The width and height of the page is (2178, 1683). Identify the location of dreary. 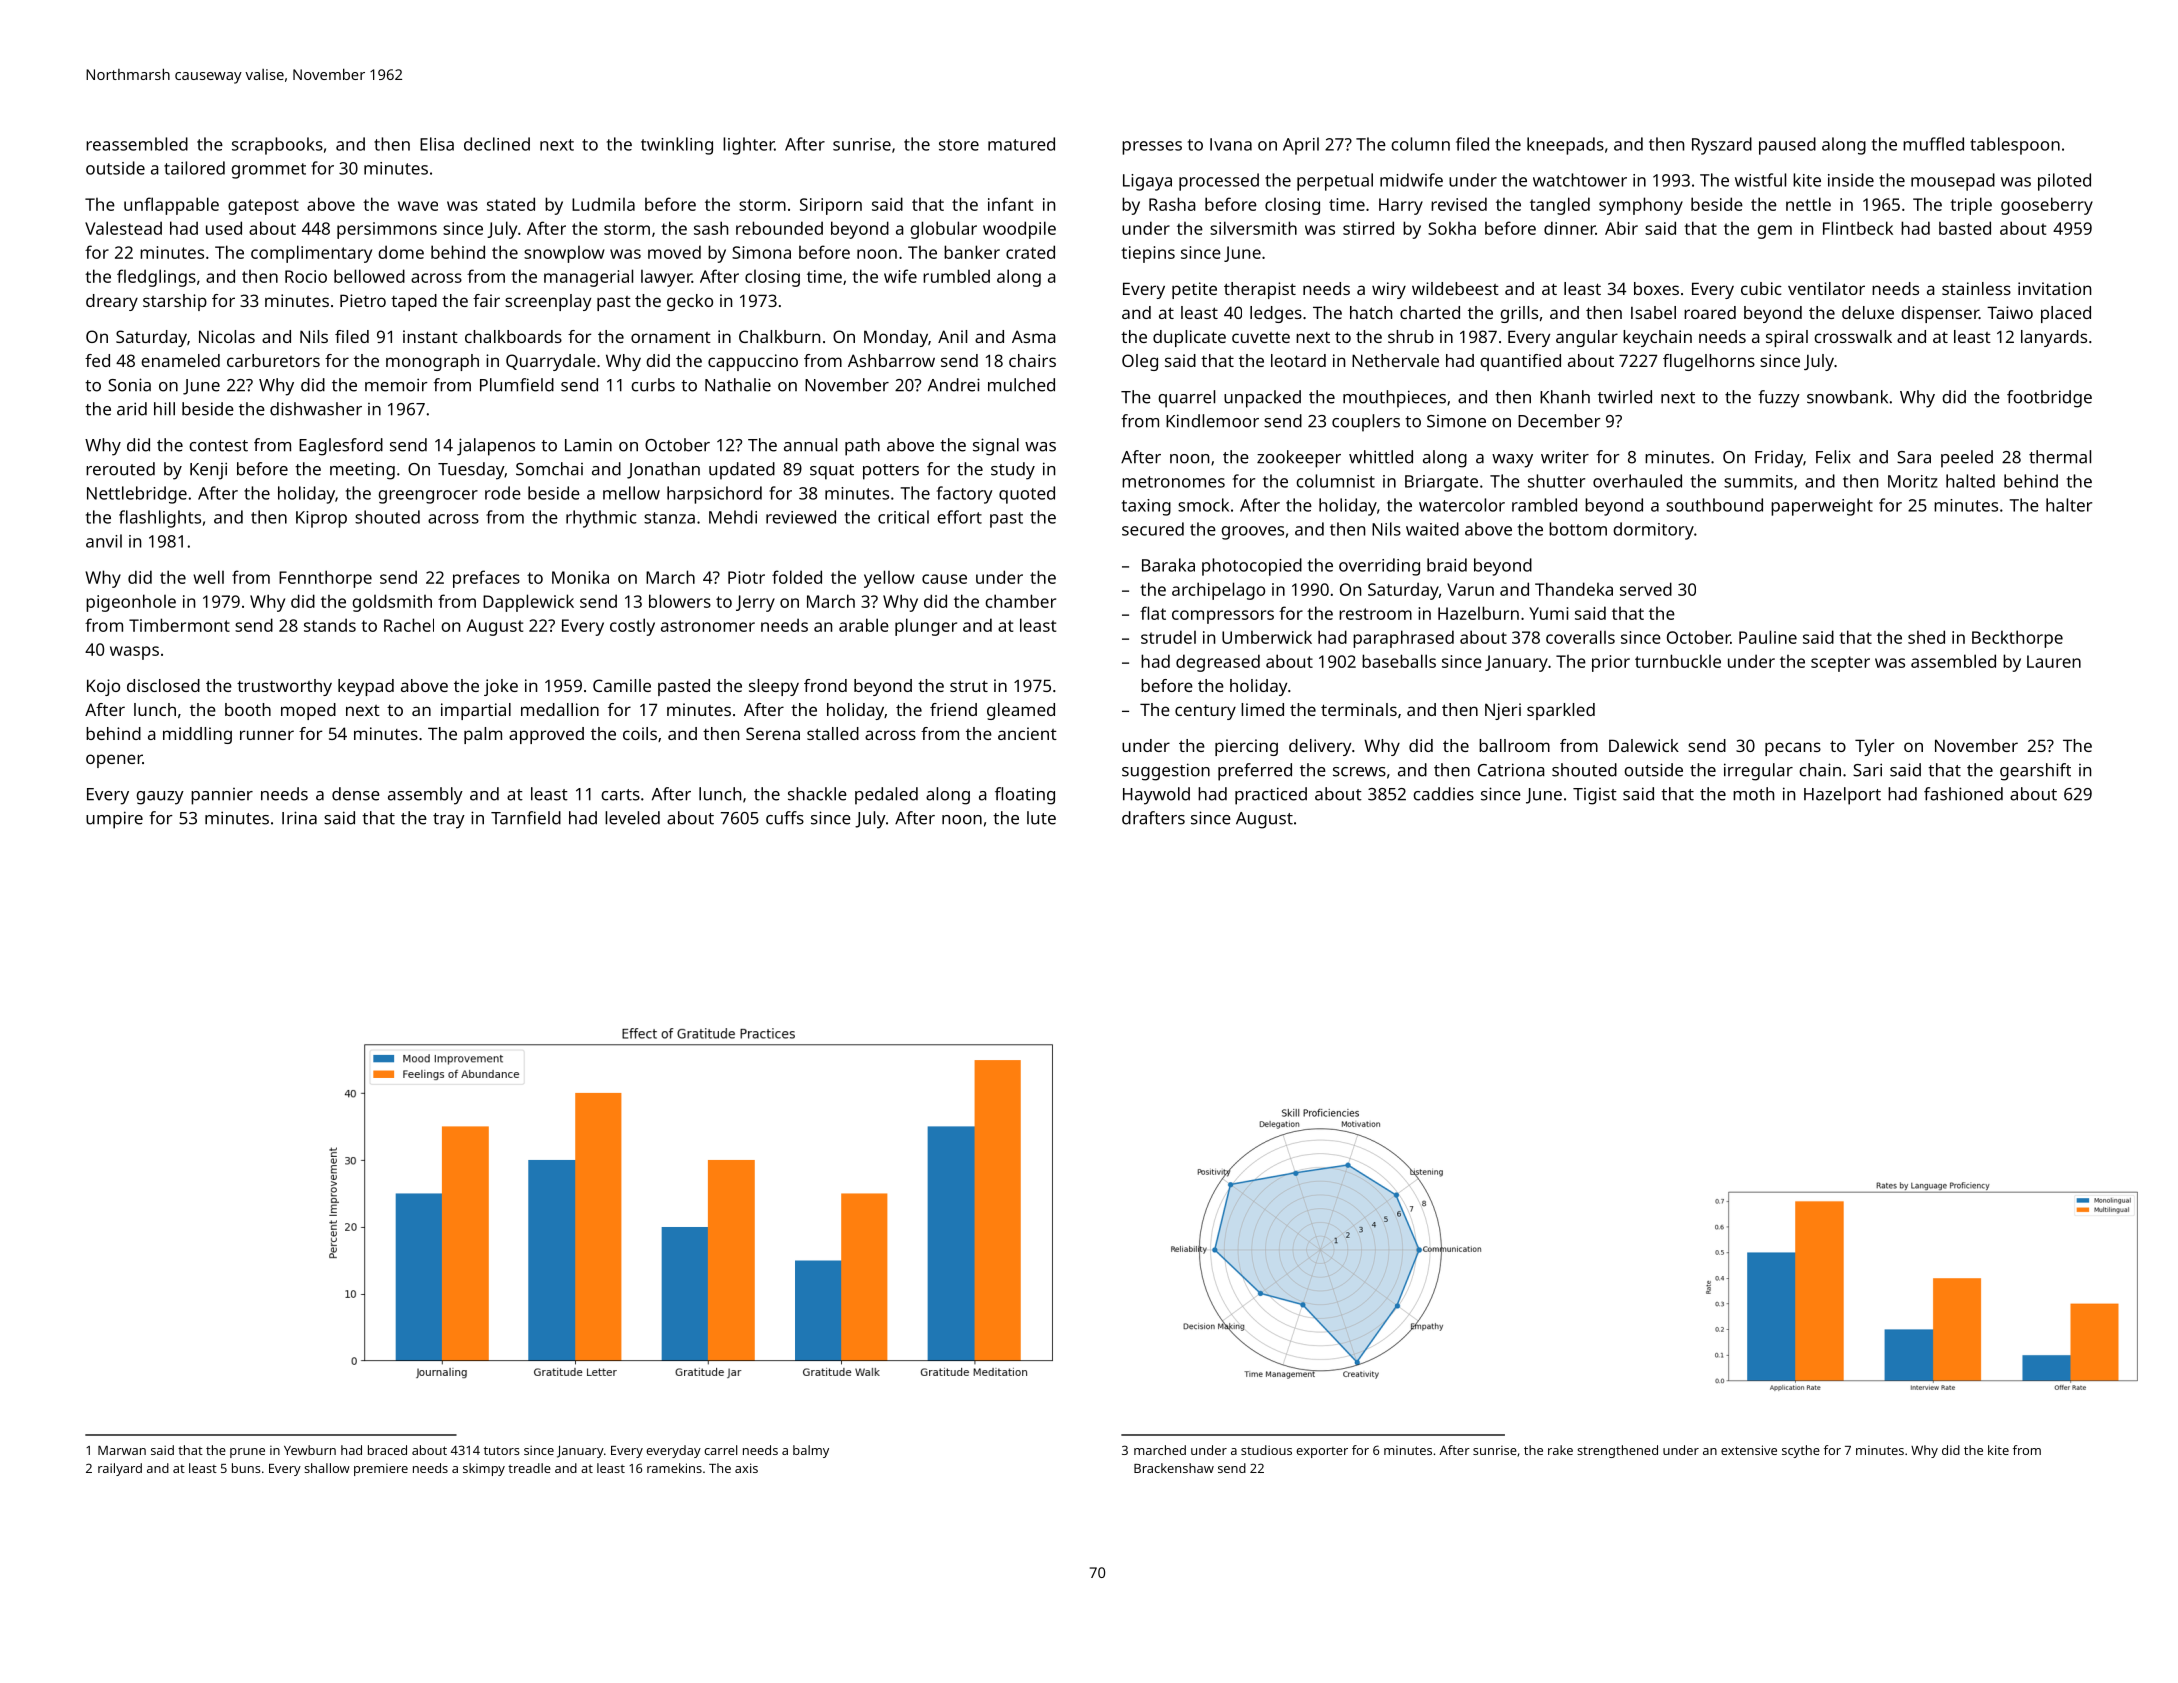
(112, 302).
